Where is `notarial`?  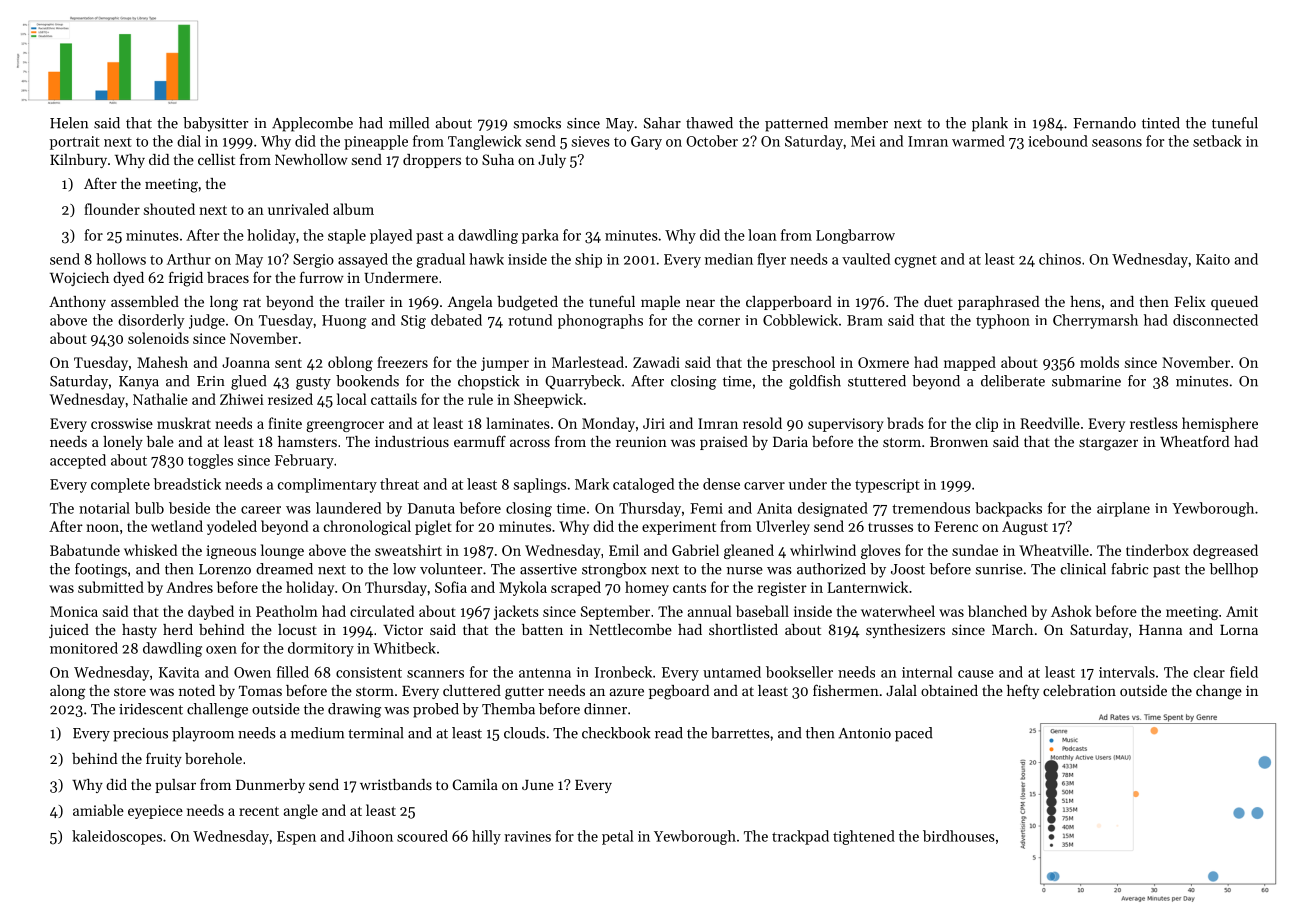
notarial is located at coordinates (104, 508).
